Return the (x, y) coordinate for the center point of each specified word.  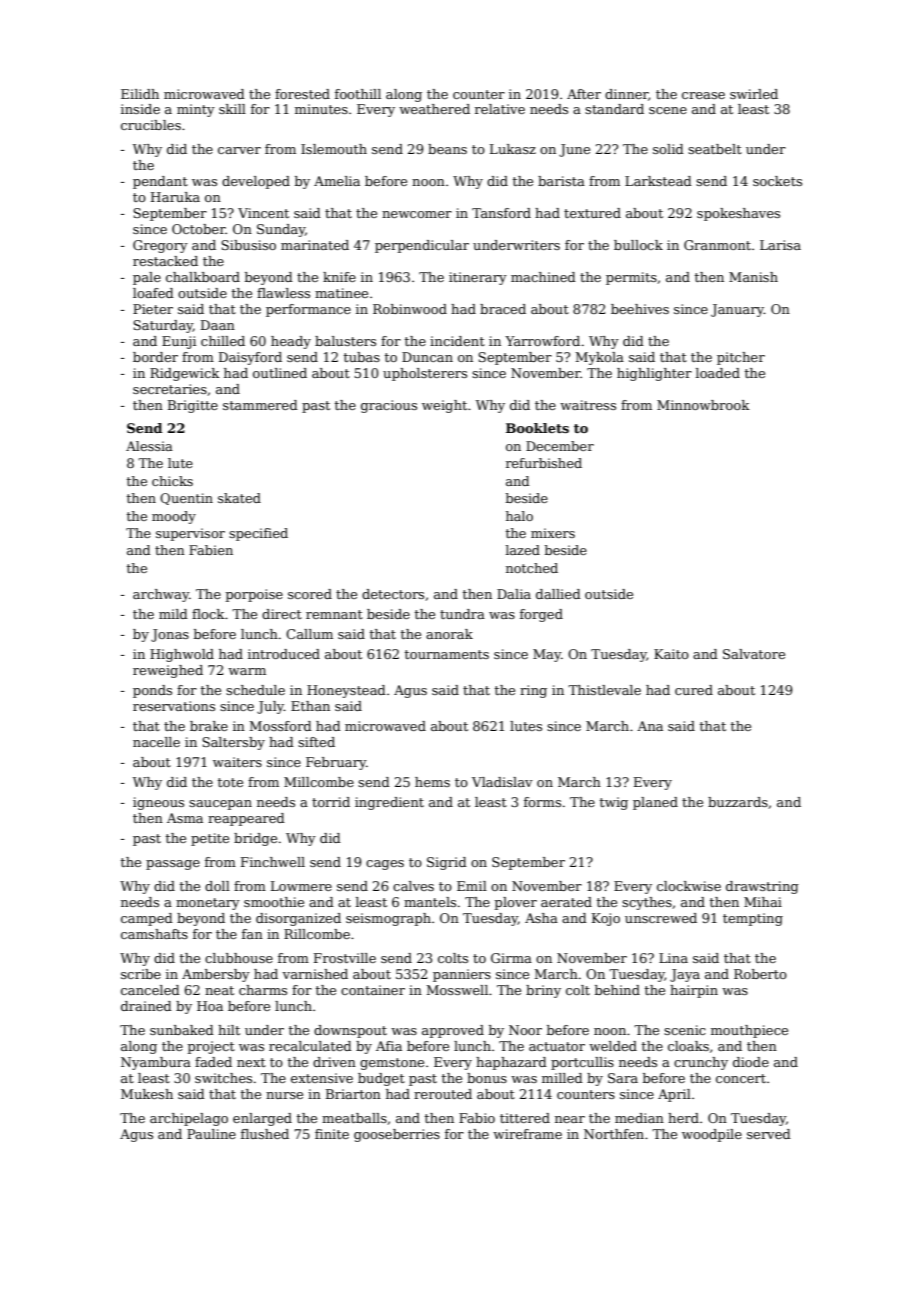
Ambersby (216, 975)
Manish (753, 277)
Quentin (186, 499)
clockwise (689, 886)
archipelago (189, 1119)
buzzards (738, 802)
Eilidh (140, 94)
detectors (393, 594)
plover (516, 903)
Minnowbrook (703, 405)
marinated (315, 245)
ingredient (389, 803)
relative (500, 109)
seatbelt (715, 149)
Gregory (160, 246)
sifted (316, 742)
